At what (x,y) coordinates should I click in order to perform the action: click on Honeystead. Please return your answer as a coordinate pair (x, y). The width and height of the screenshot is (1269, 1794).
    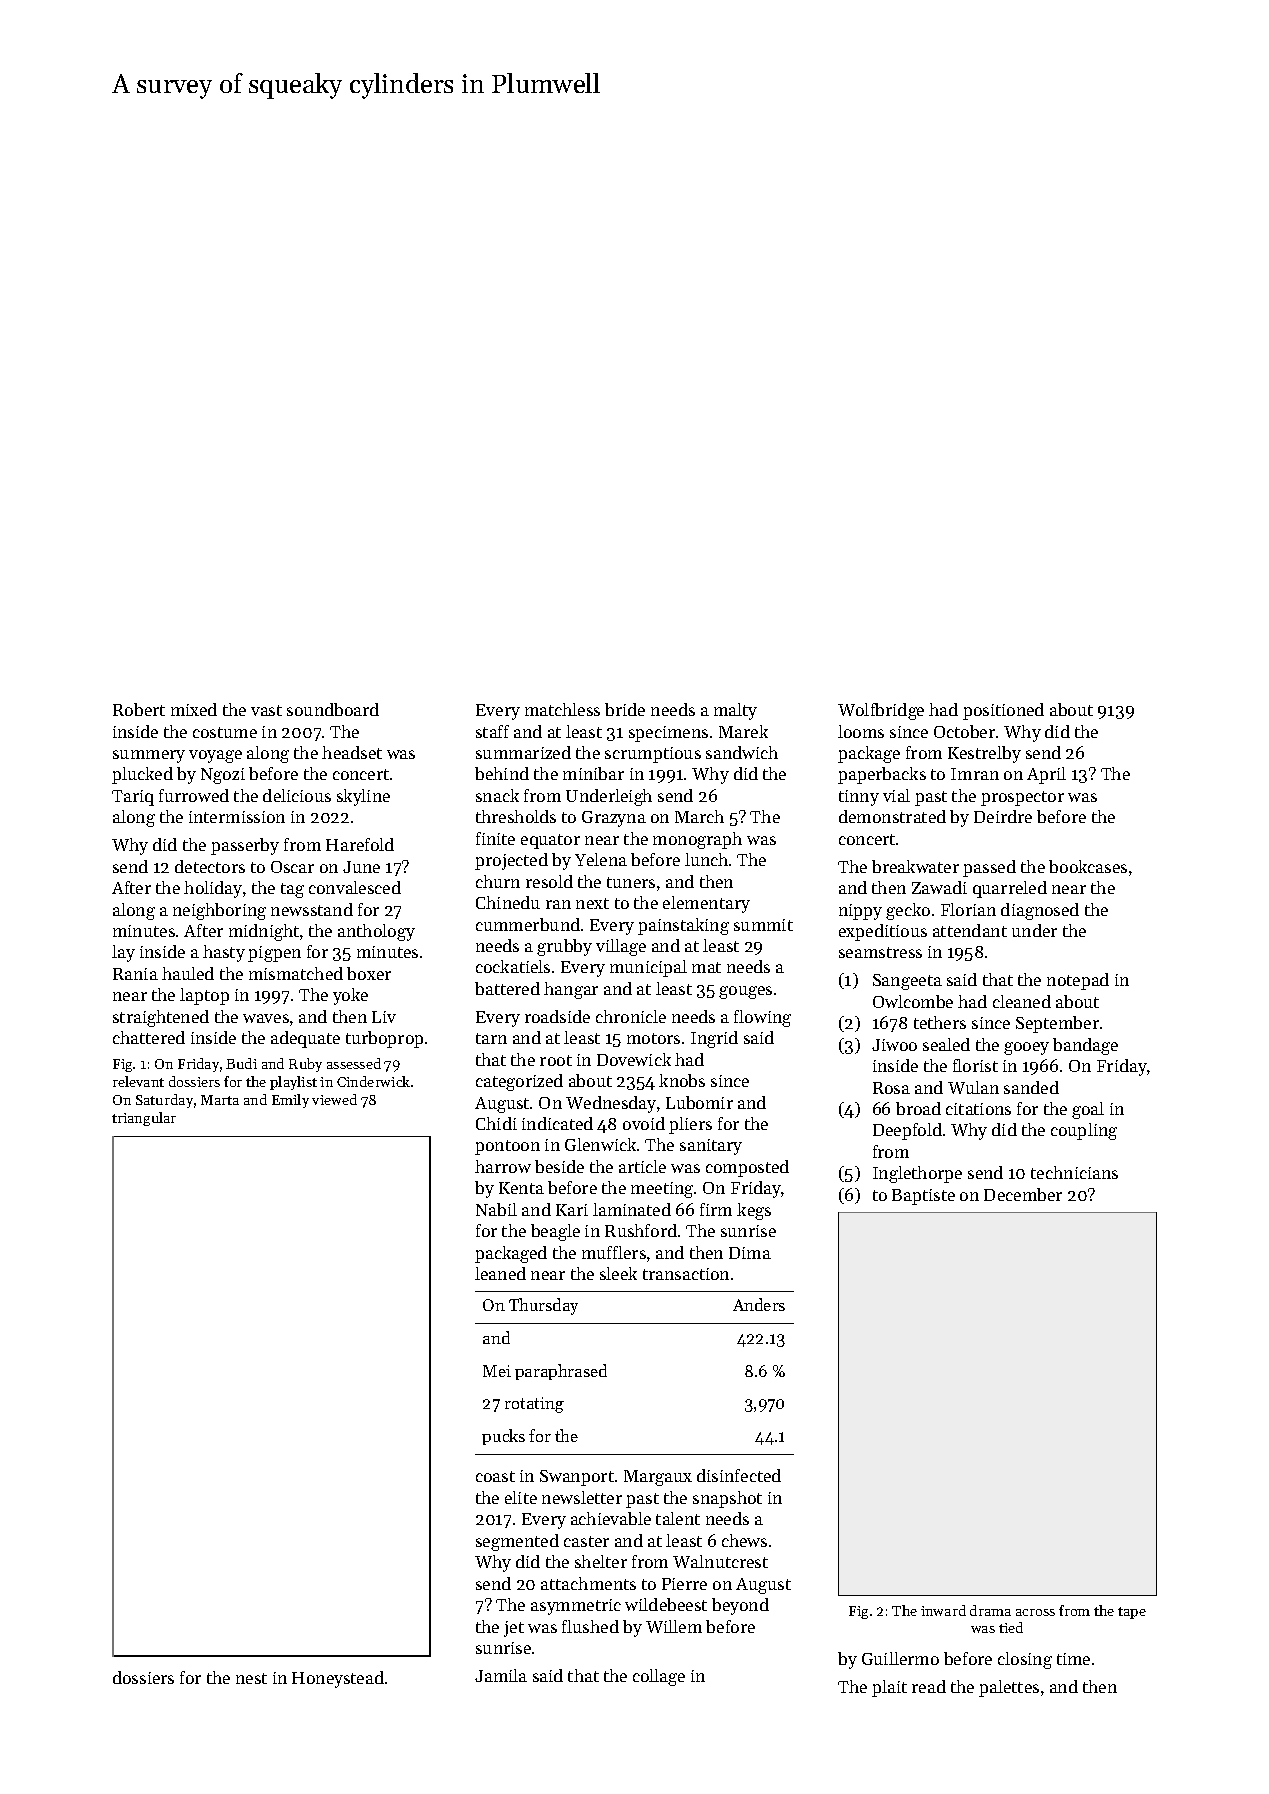
    Looking at the image, I should click on (338, 1679).
